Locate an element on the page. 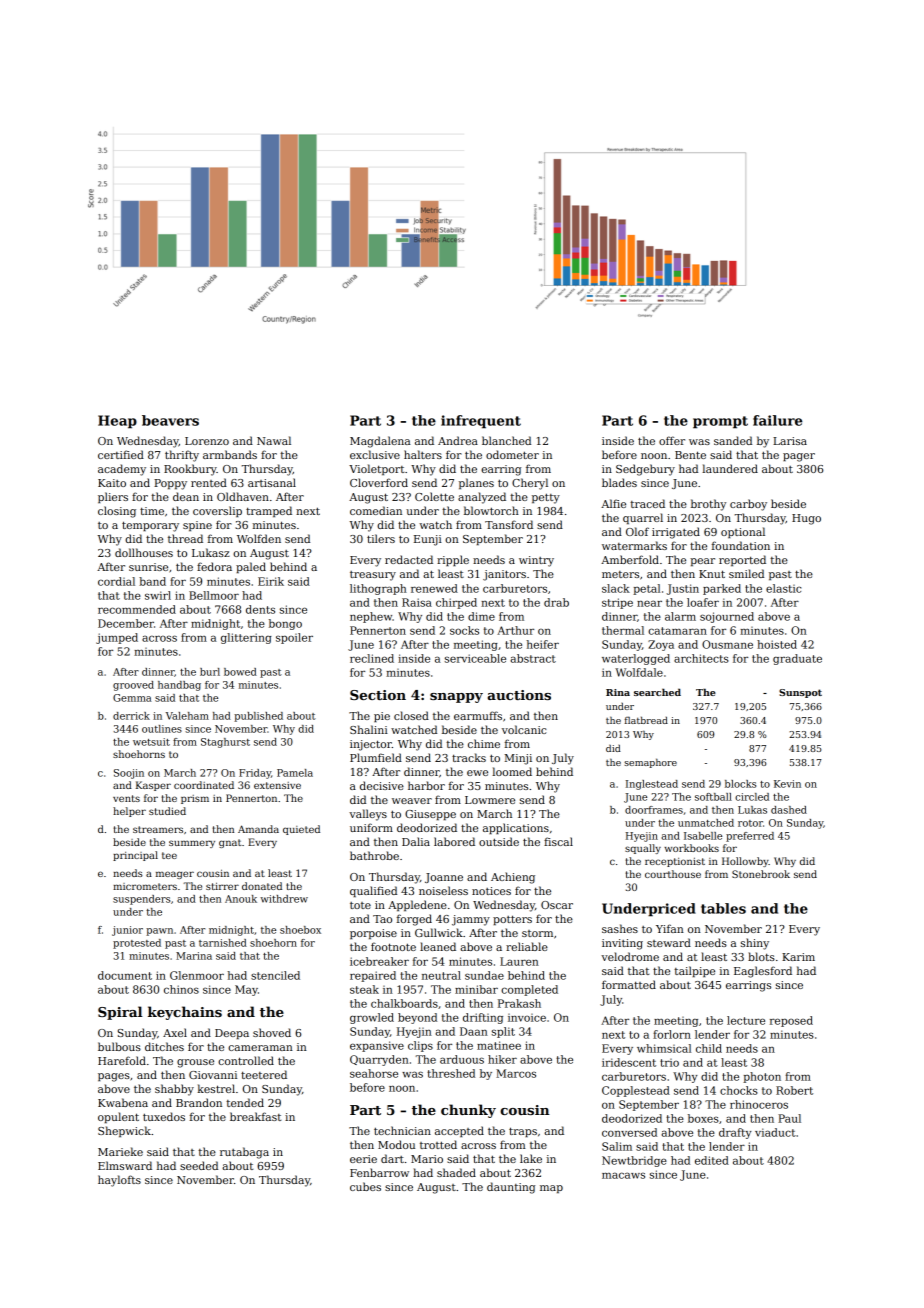 The height and width of the page is (1308, 924). infrequent is located at coordinates (481, 422).
